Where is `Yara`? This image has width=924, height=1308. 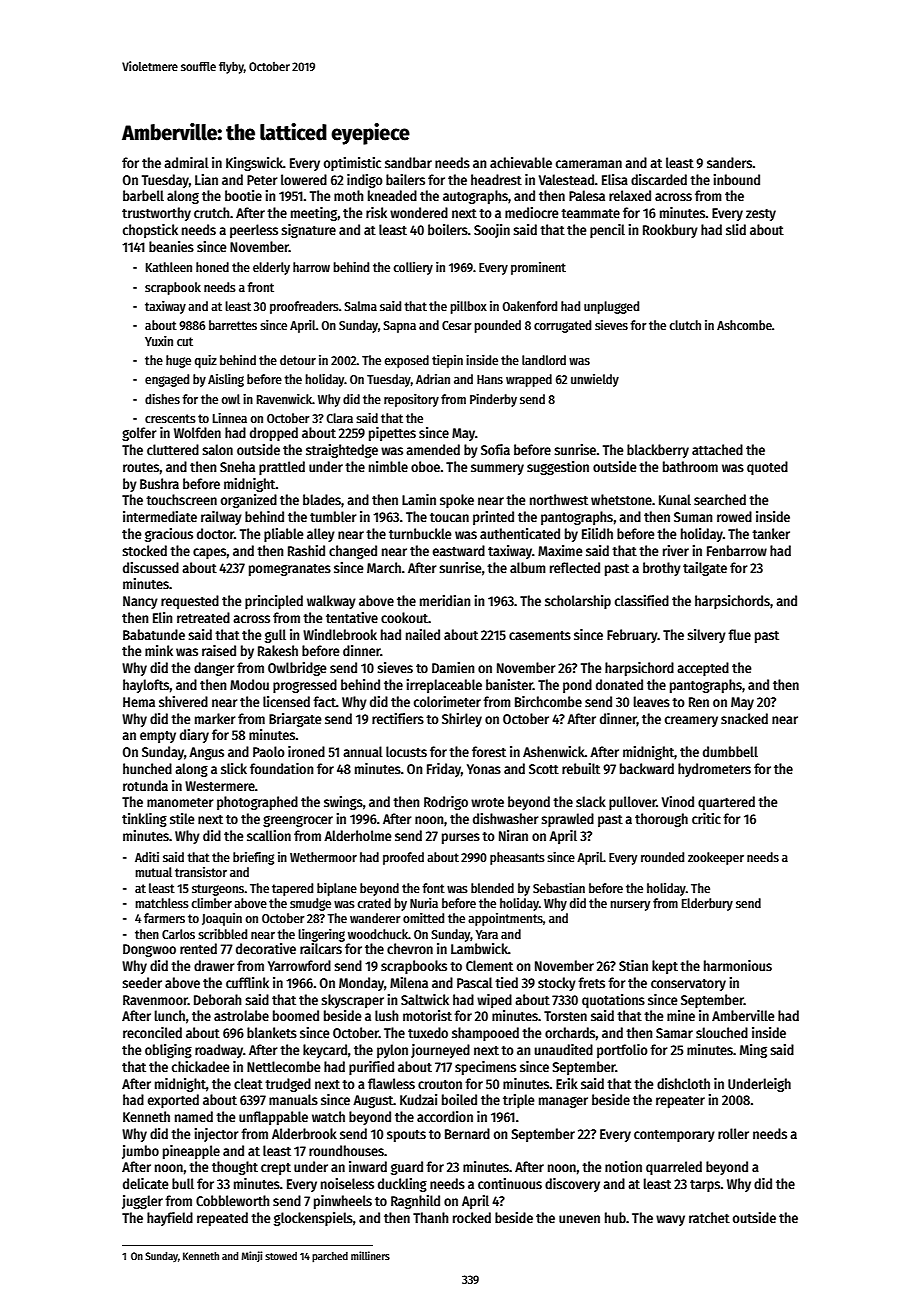
Yara is located at coordinates (487, 934).
